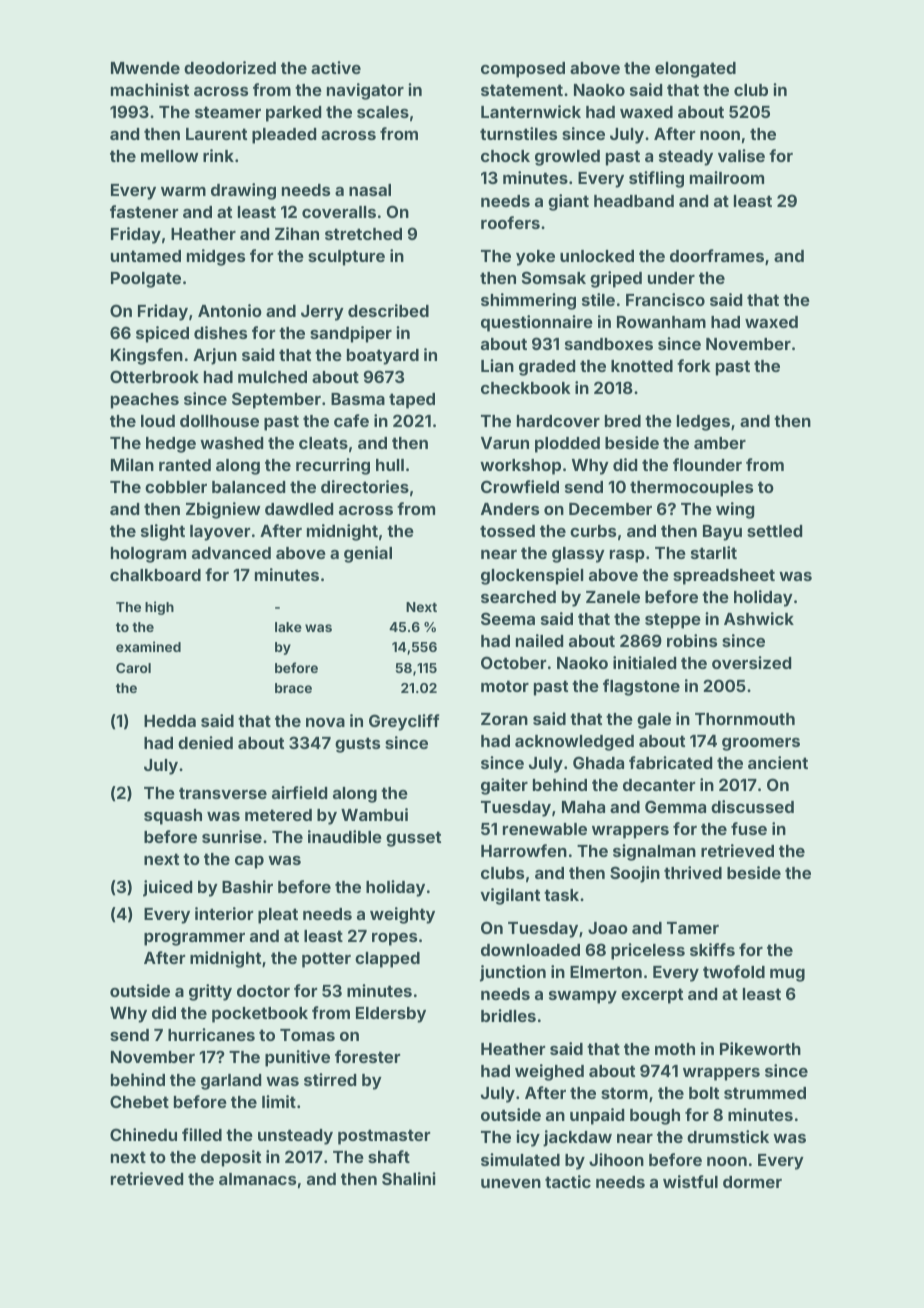  Describe the element at coordinates (183, 191) in the screenshot. I see `warm` at that location.
